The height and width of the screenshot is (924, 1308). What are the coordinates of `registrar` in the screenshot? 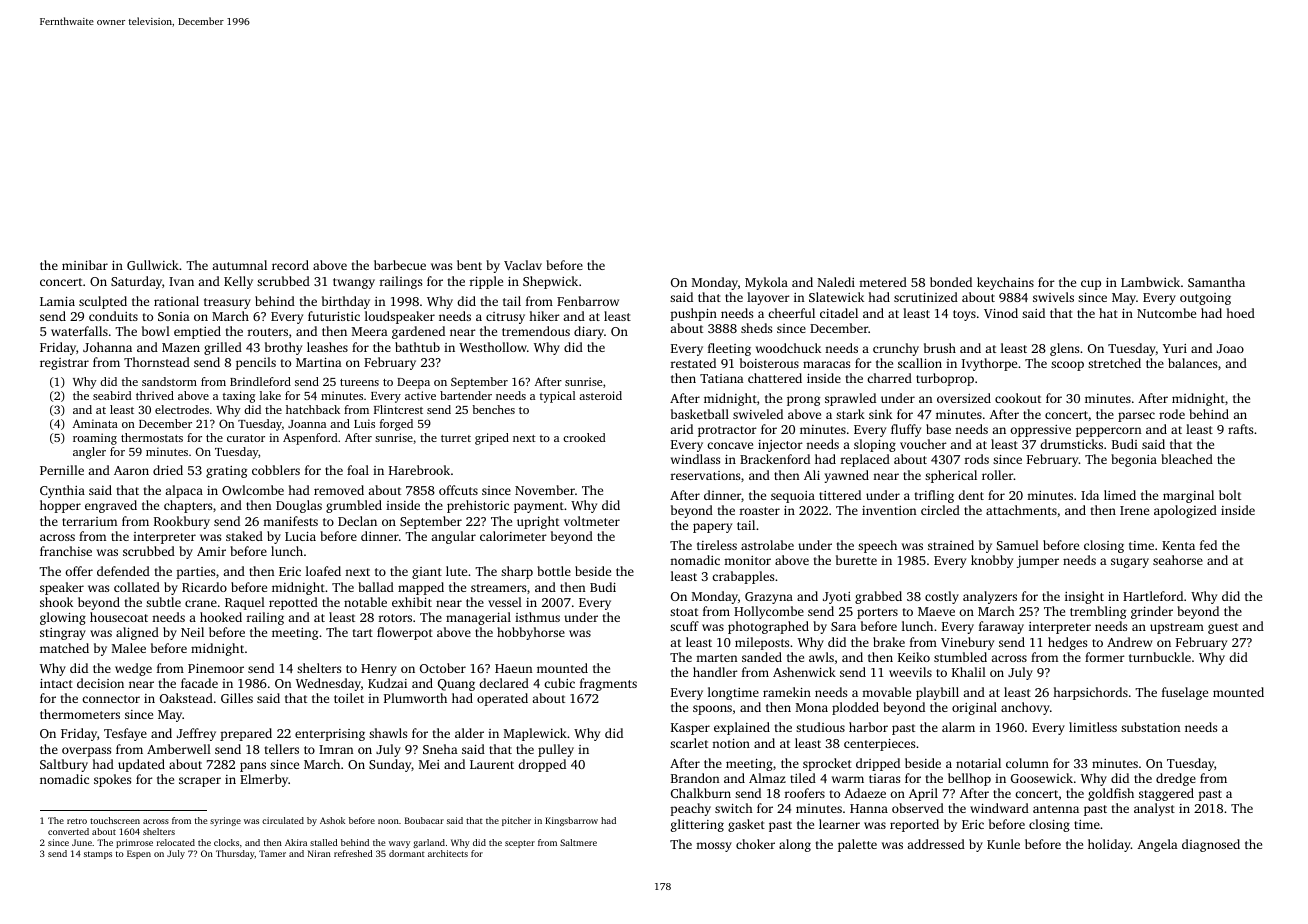 It's located at (64, 364).
